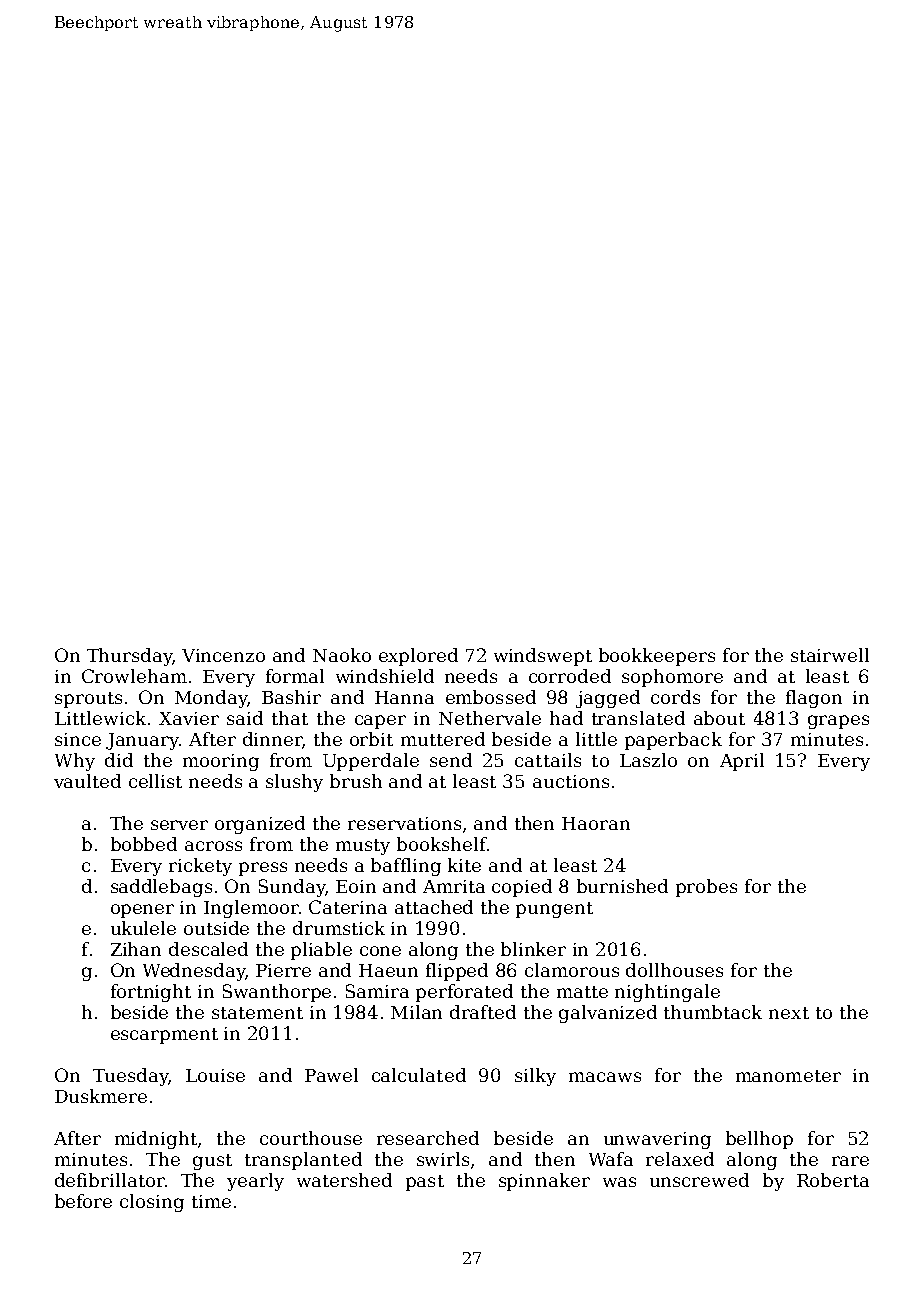  What do you see at coordinates (339, 928) in the screenshot?
I see `drumstick` at bounding box center [339, 928].
